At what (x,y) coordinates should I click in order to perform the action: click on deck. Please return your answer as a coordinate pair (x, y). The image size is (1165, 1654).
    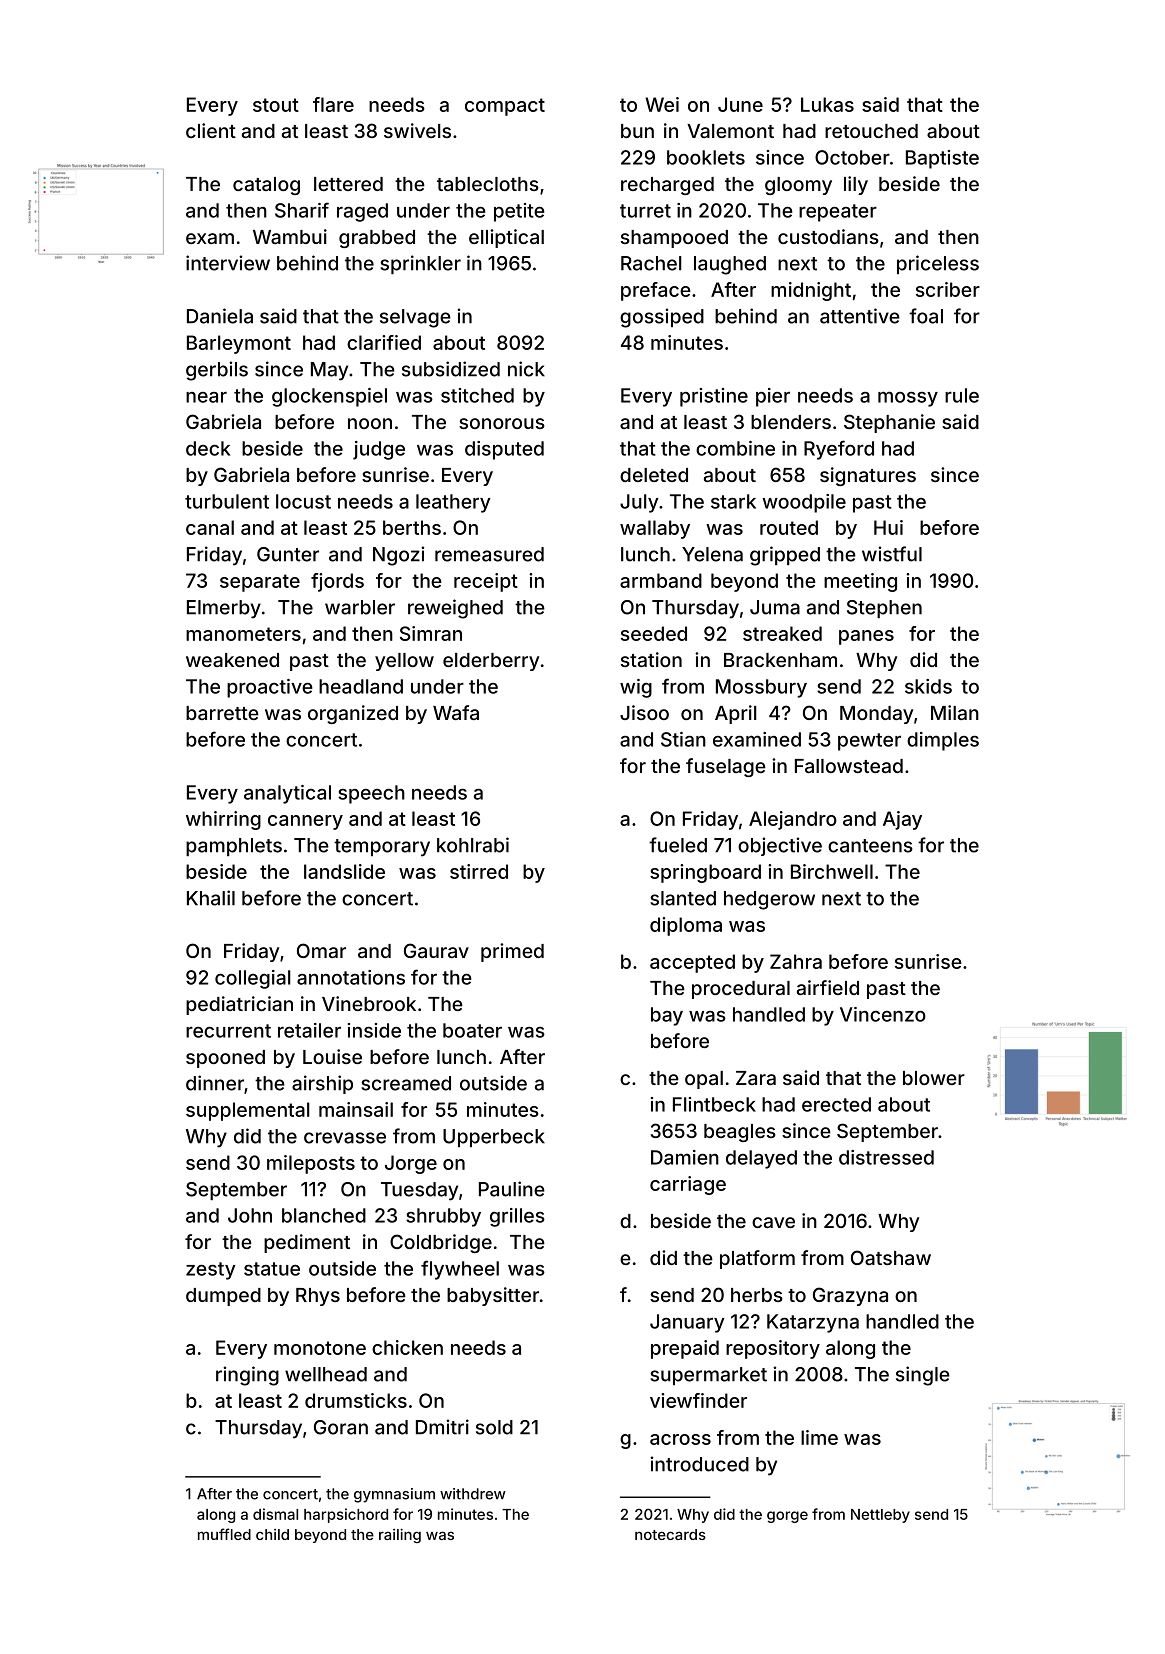
    Looking at the image, I should click on (208, 448).
